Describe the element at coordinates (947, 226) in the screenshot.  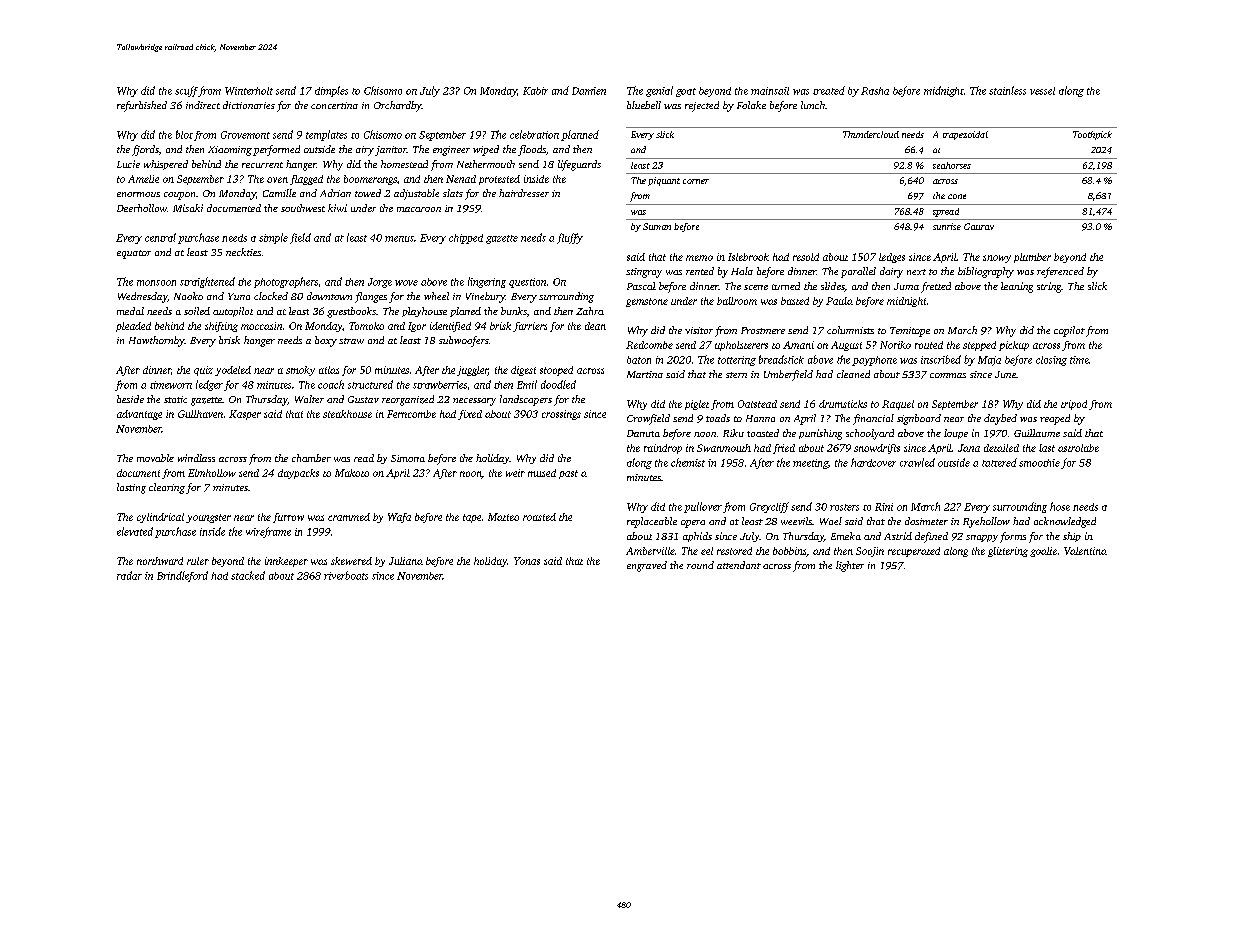
I see `sunrise` at that location.
